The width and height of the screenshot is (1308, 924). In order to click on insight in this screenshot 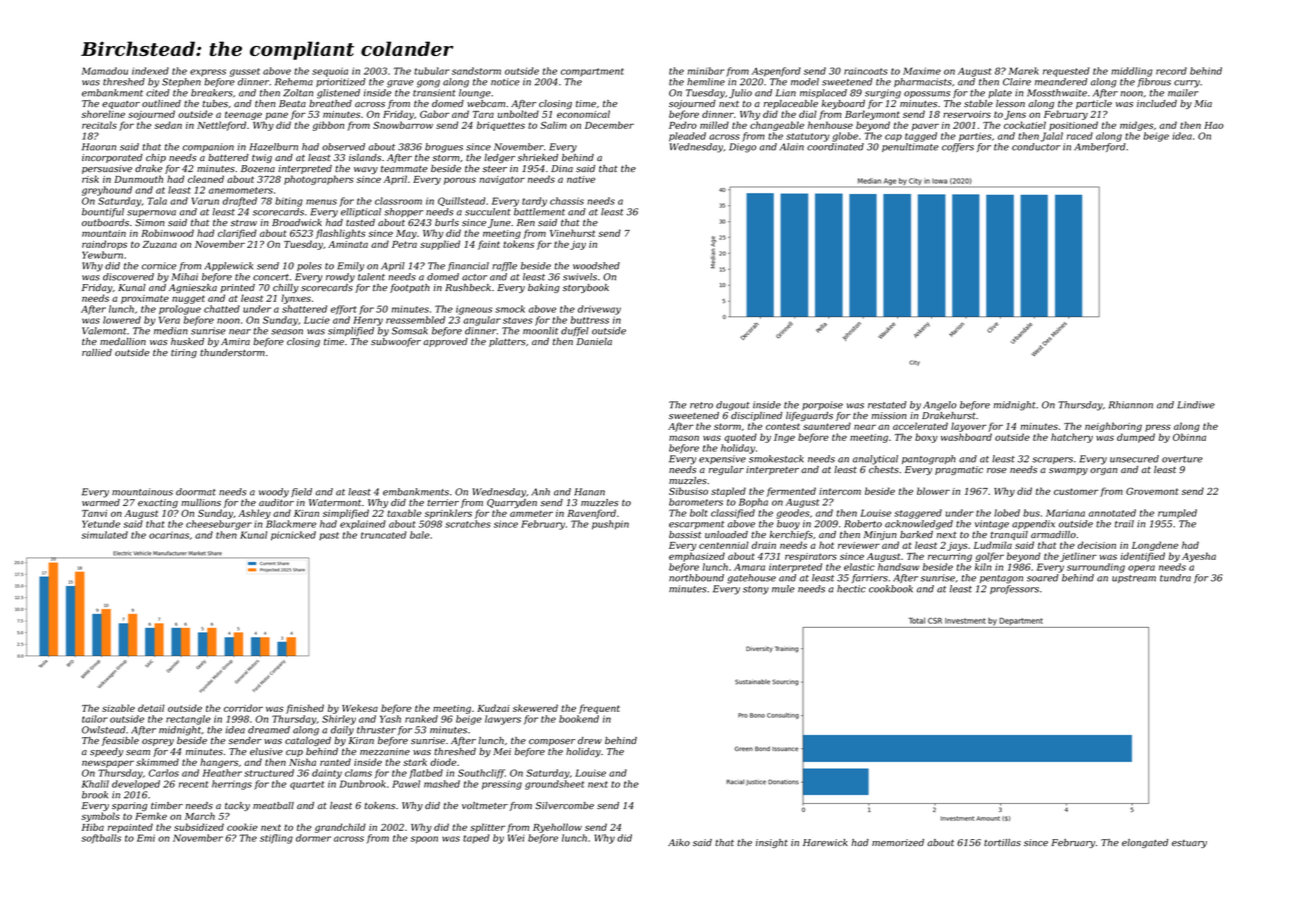, I will do `click(772, 843)`.
